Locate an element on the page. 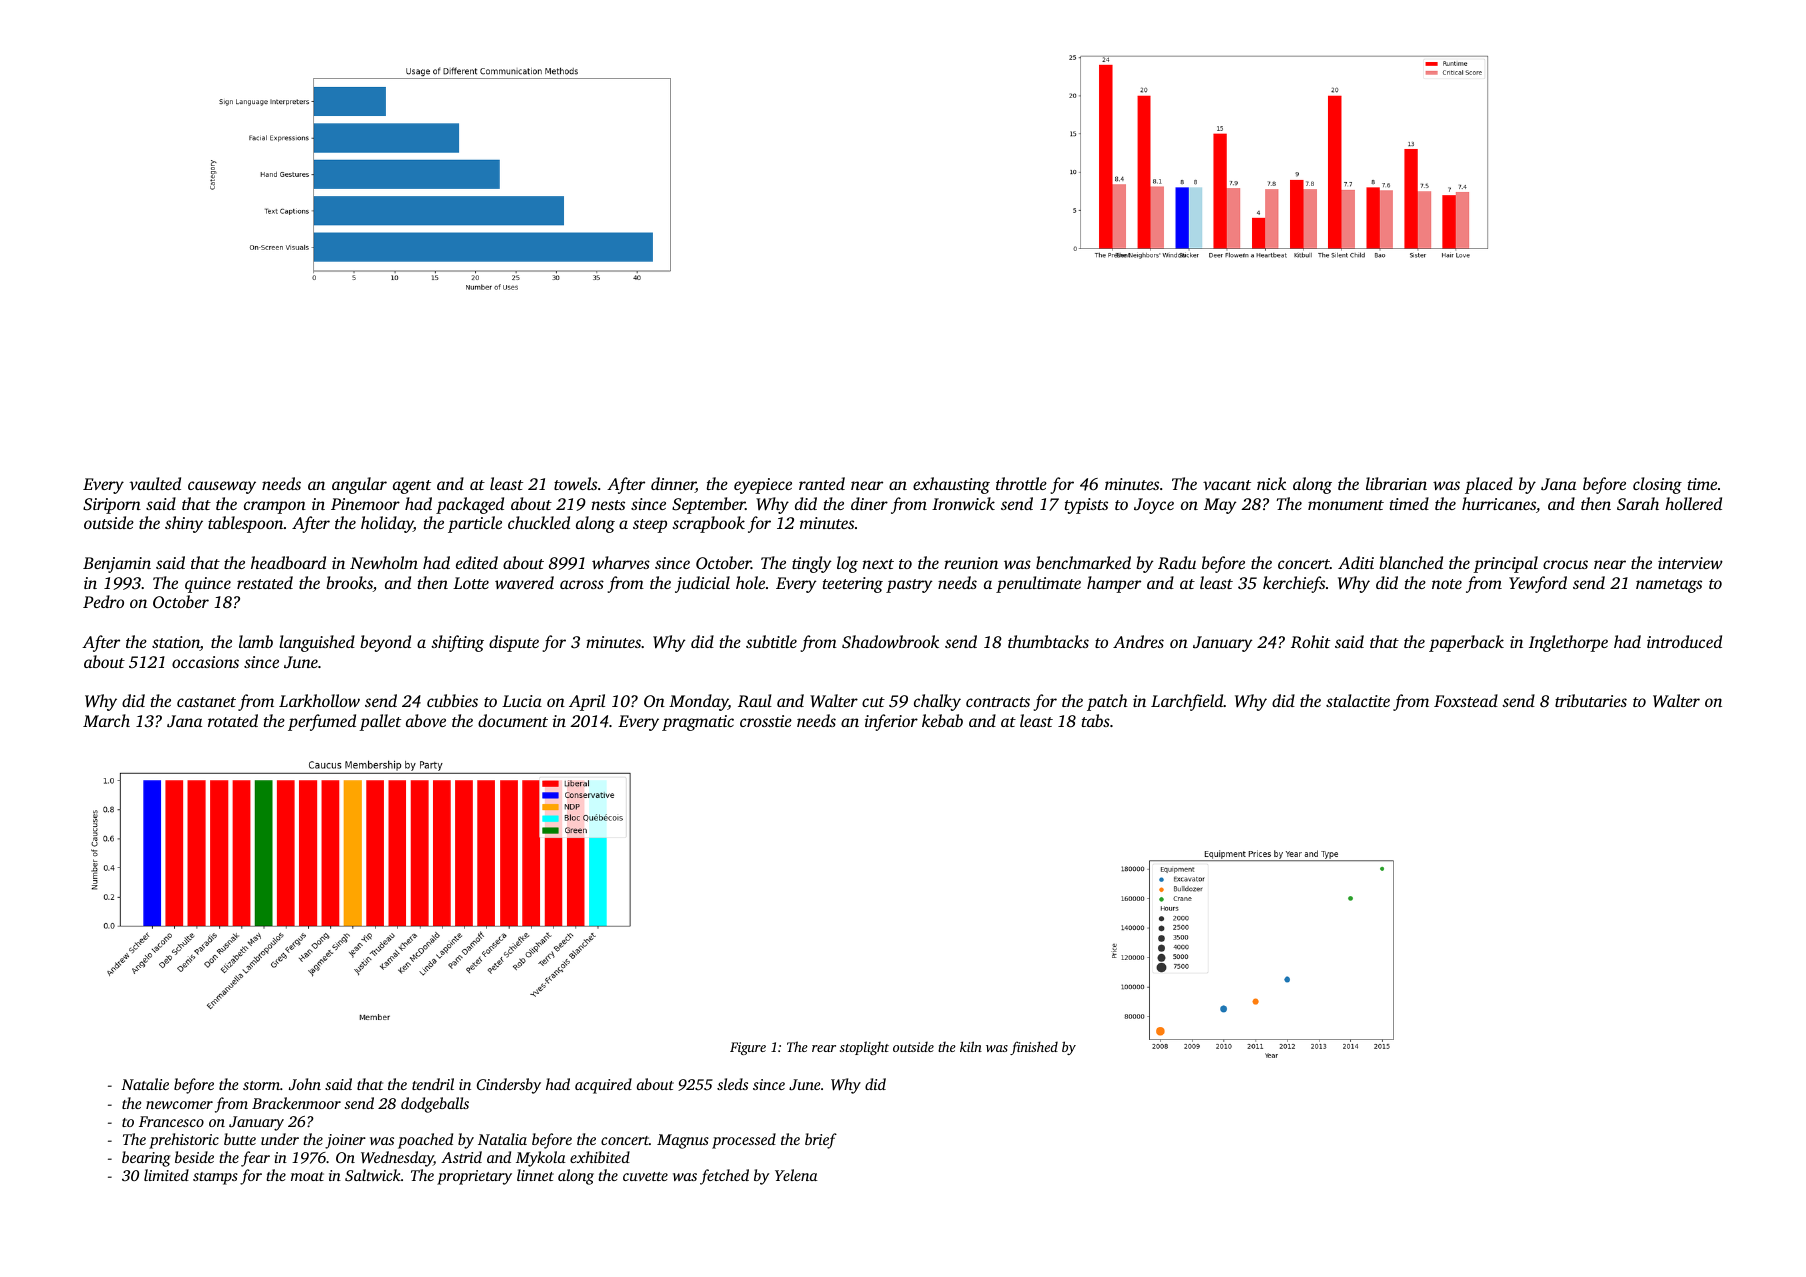 The height and width of the image is (1277, 1806). Ironwick is located at coordinates (963, 503).
